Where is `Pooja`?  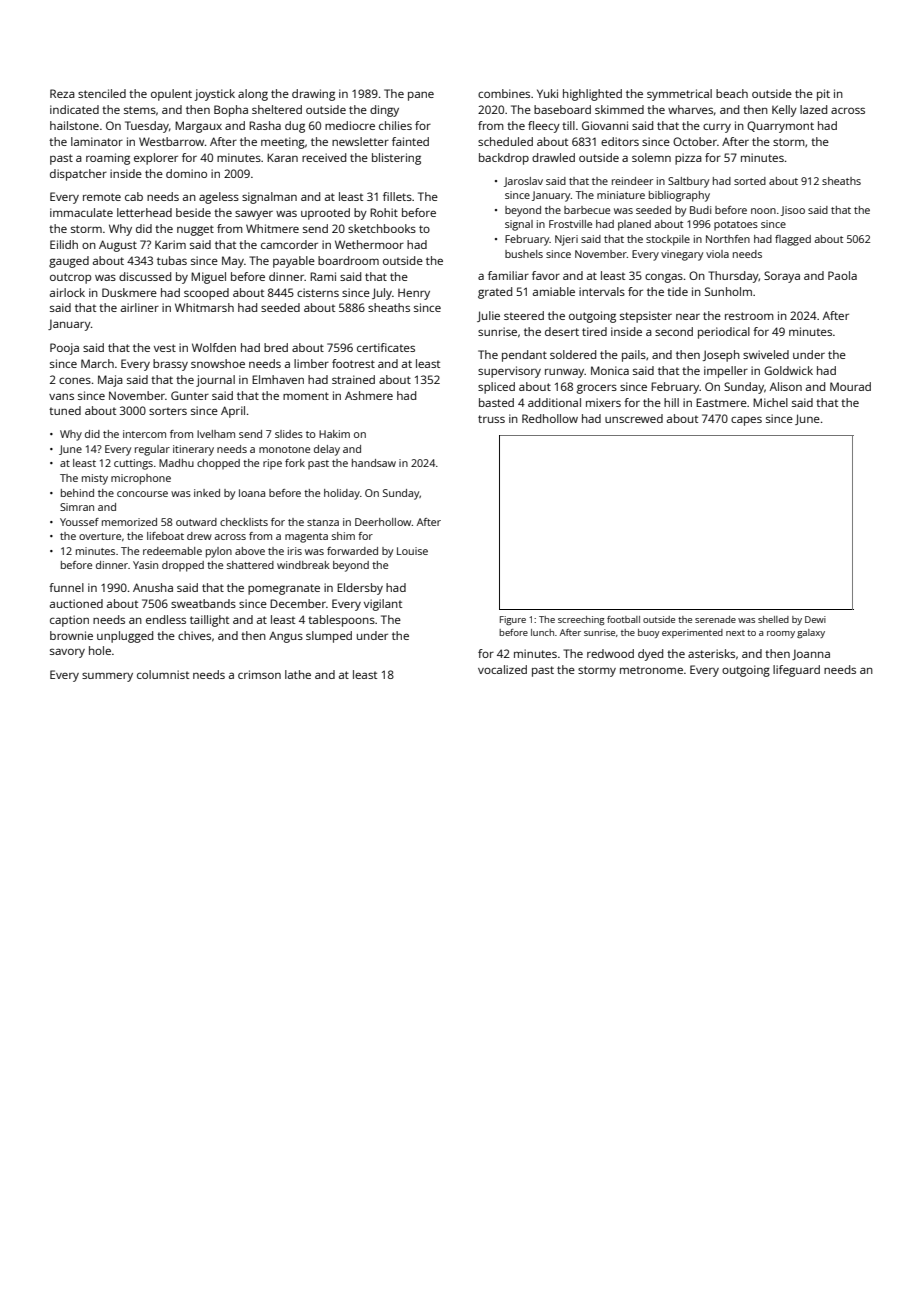 Pooja is located at coordinates (64, 349).
